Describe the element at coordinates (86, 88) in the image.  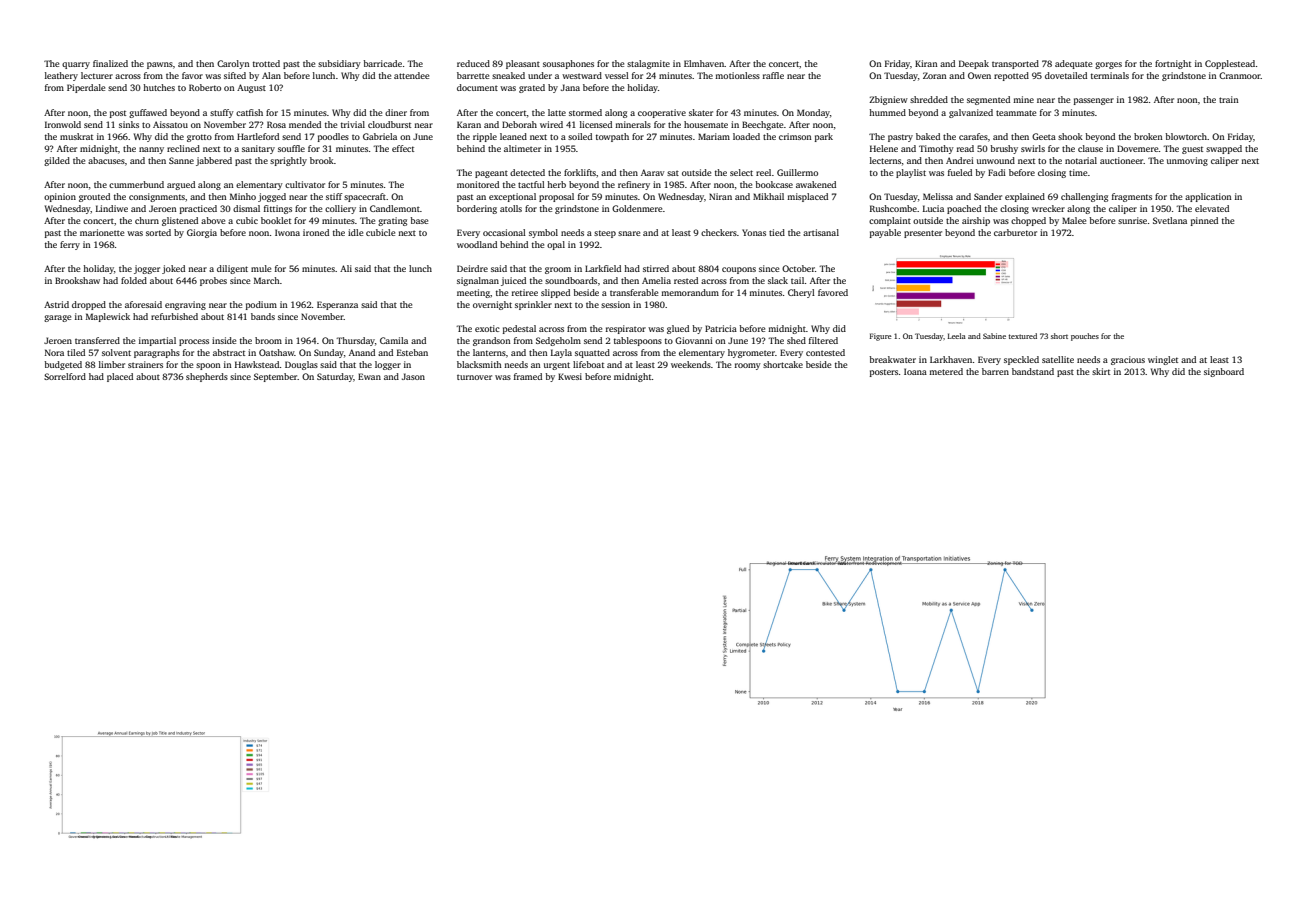
I see `Piperdale` at that location.
